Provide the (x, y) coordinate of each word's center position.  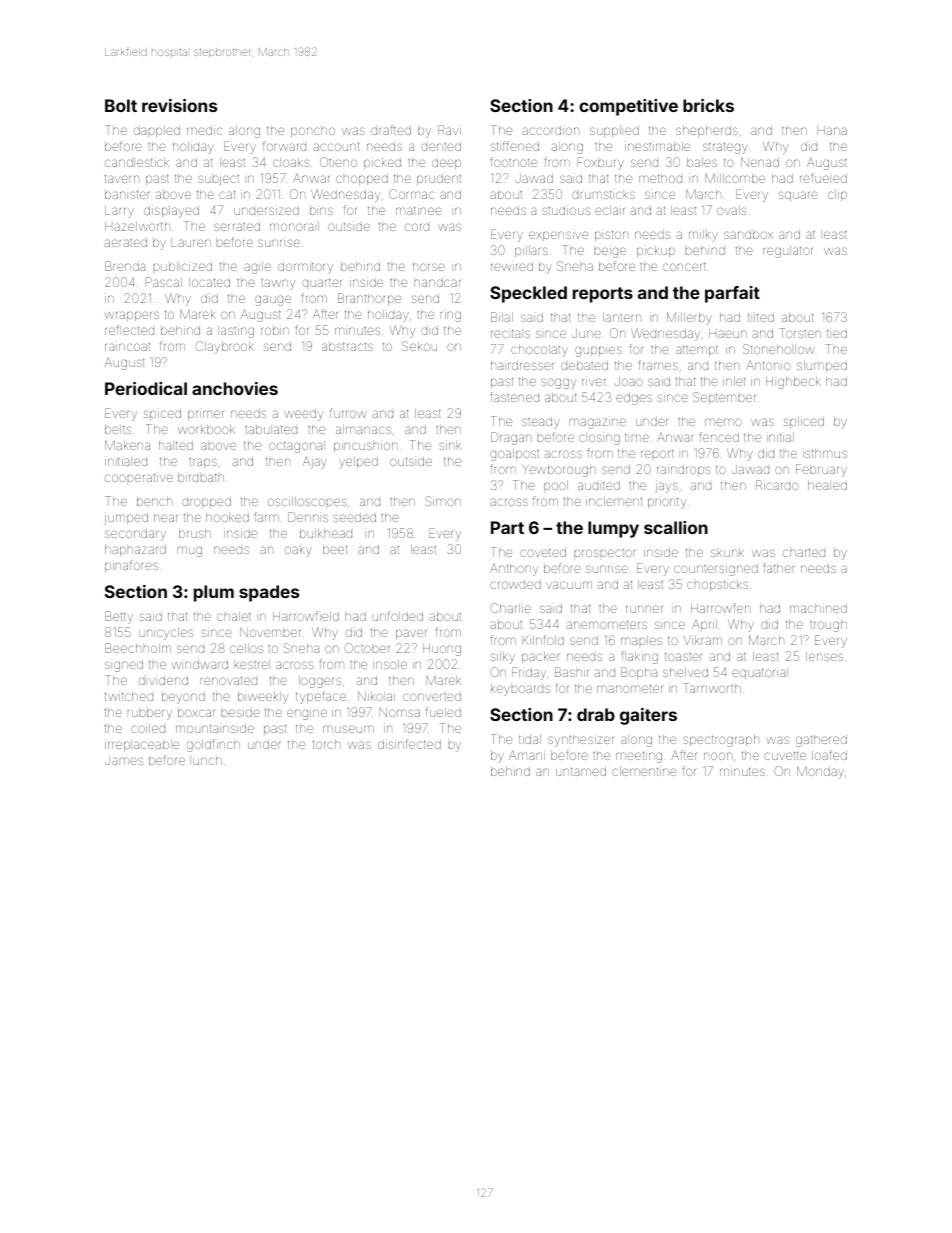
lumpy (613, 529)
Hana (832, 130)
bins (321, 210)
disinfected (409, 744)
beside (241, 712)
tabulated (271, 429)
